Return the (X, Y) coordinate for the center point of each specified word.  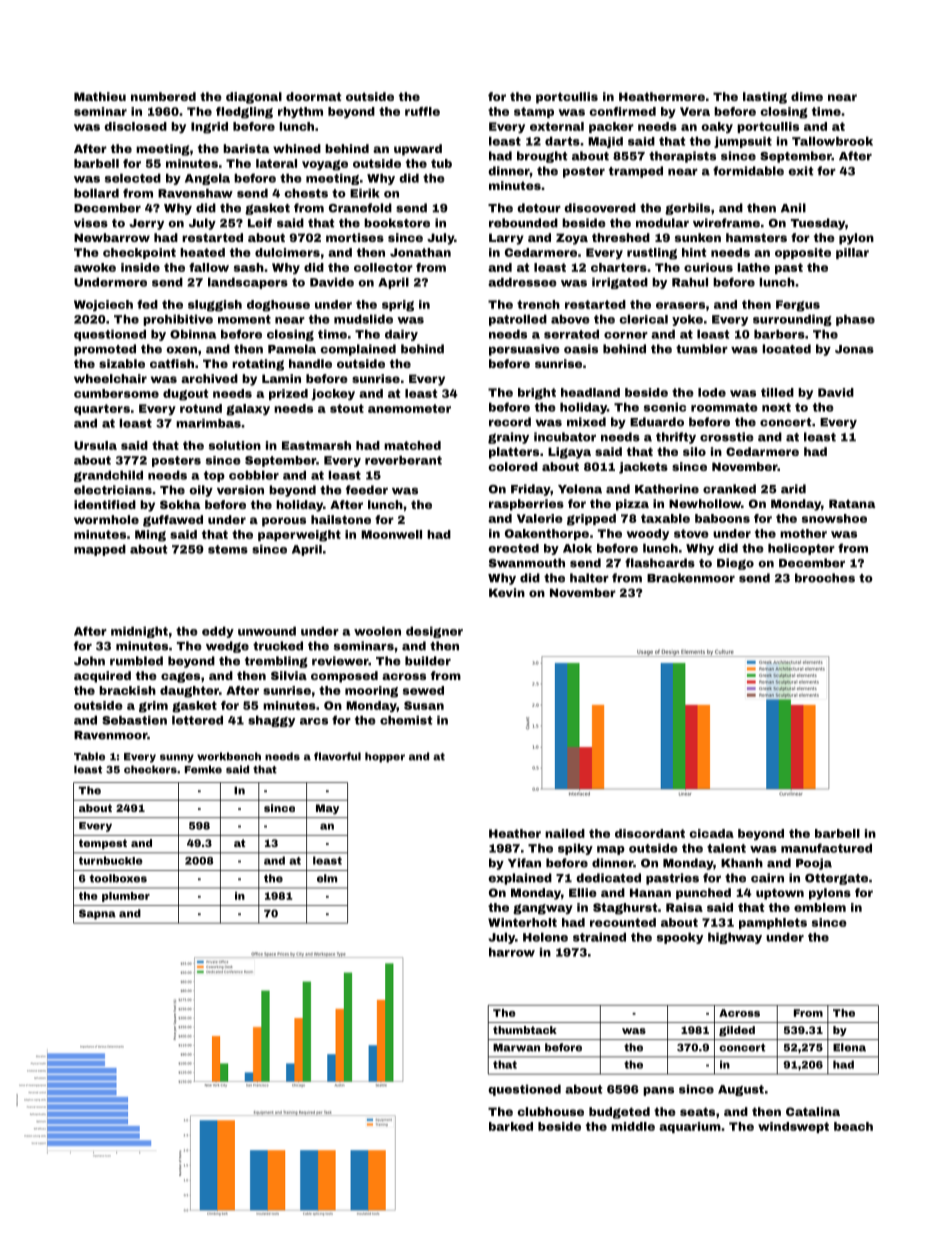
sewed (423, 690)
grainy (508, 438)
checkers (150, 769)
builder (428, 661)
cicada (711, 833)
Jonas (854, 349)
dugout (185, 395)
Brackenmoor (691, 578)
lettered (197, 720)
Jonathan (420, 252)
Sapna (97, 914)
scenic (665, 407)
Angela (207, 179)
